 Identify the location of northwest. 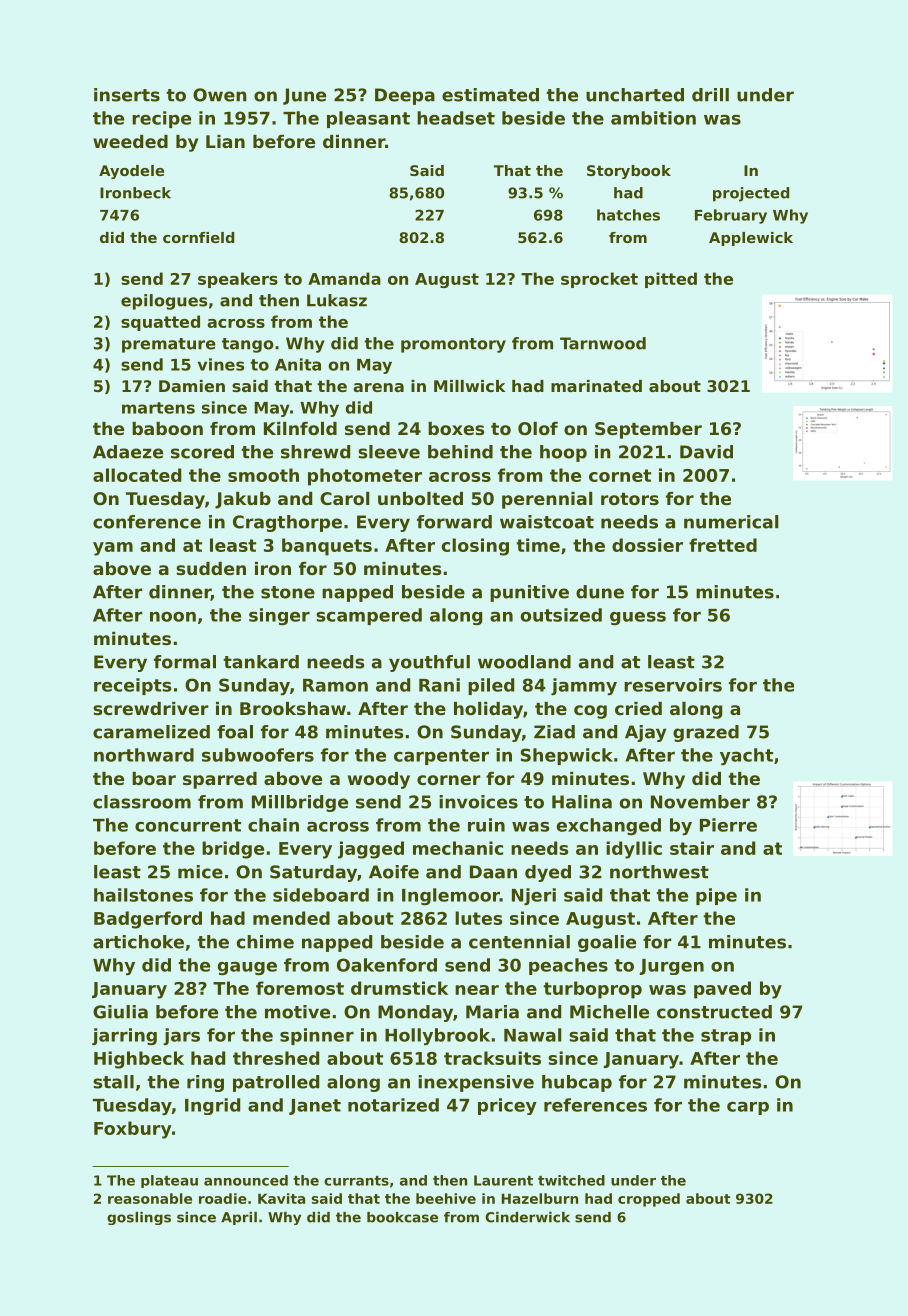
(659, 872).
